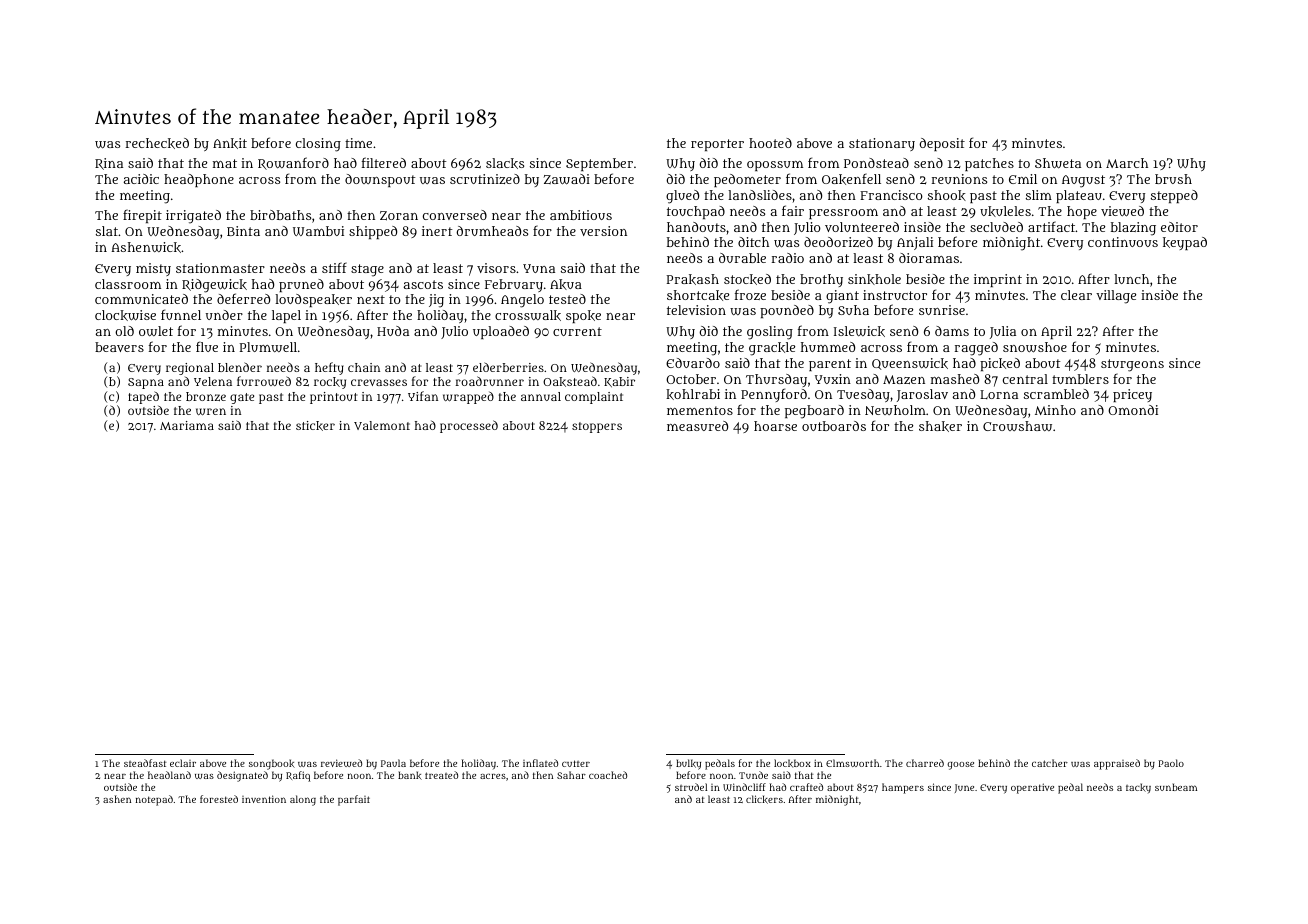  I want to click on artifact, so click(1051, 226).
